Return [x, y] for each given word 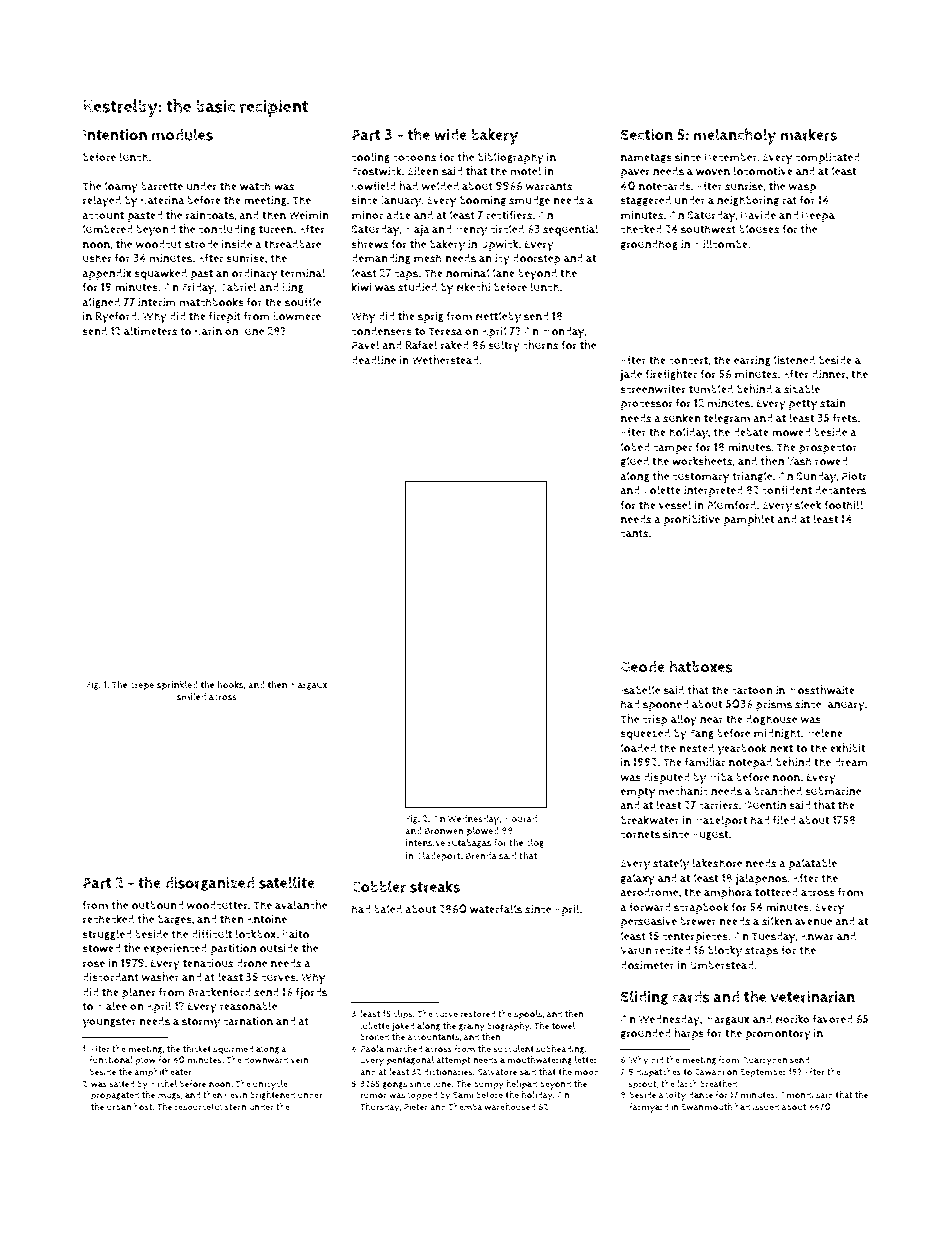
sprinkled [177, 686]
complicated [827, 158]
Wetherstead [445, 360]
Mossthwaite [821, 690]
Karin [208, 331]
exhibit [848, 748]
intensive [425, 843]
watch [255, 186]
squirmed [233, 1050]
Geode [643, 667]
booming [483, 201]
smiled [191, 697]
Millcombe [721, 244]
